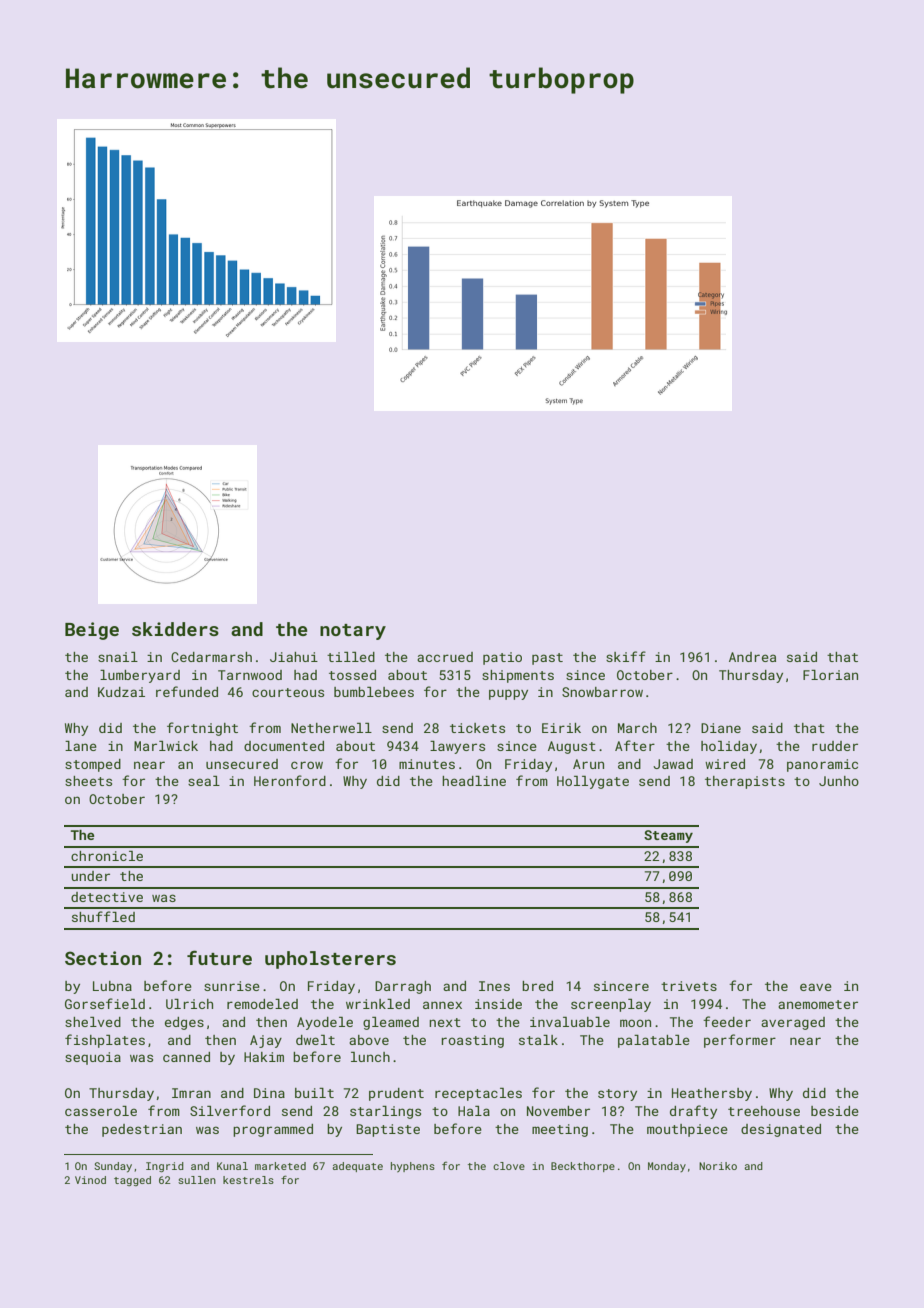 Image resolution: width=924 pixels, height=1308 pixels. I want to click on sequoia, so click(93, 1058).
